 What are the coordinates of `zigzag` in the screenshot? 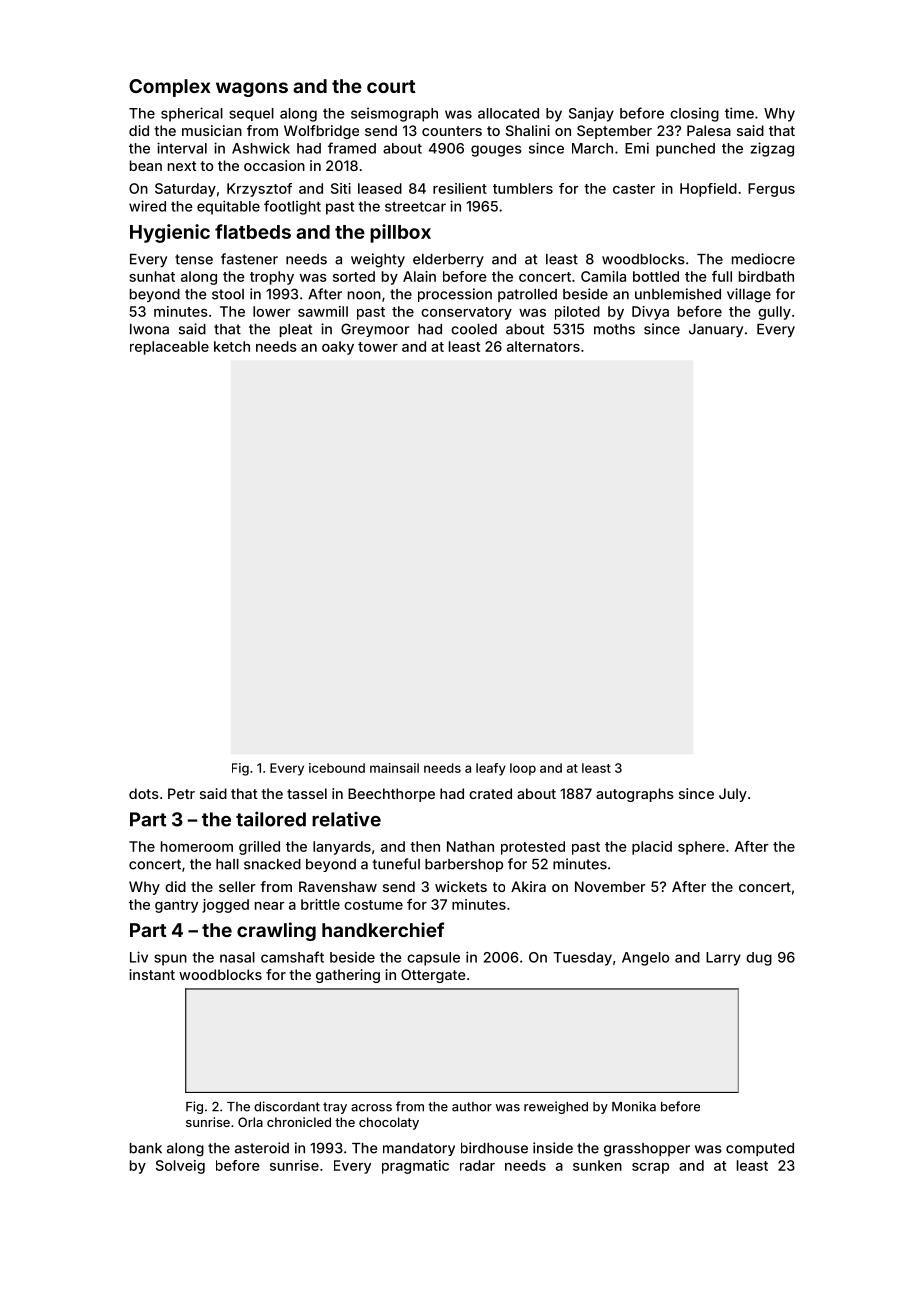 It's located at (772, 149).
